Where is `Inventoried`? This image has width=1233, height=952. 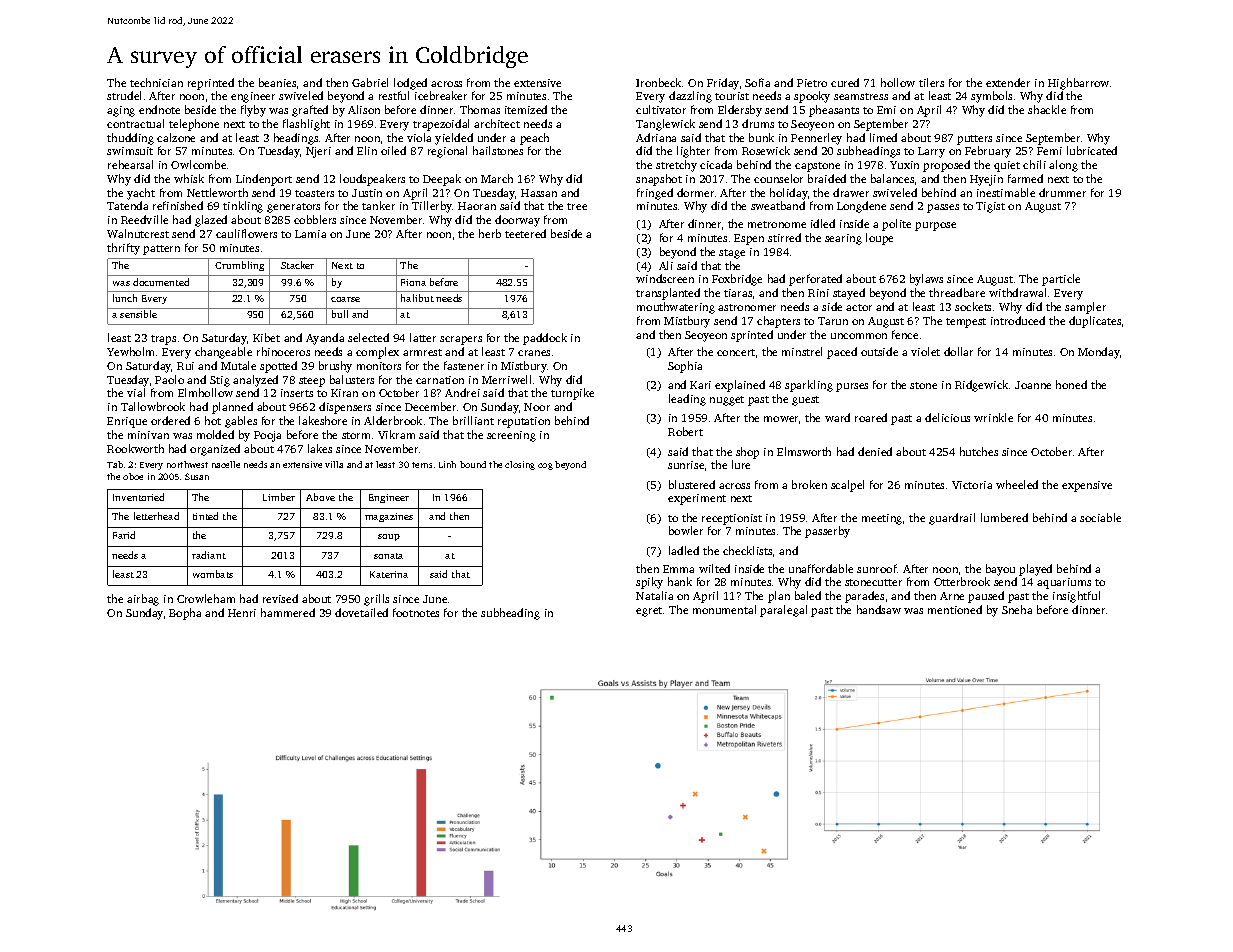
Inventoried is located at coordinates (138, 497).
